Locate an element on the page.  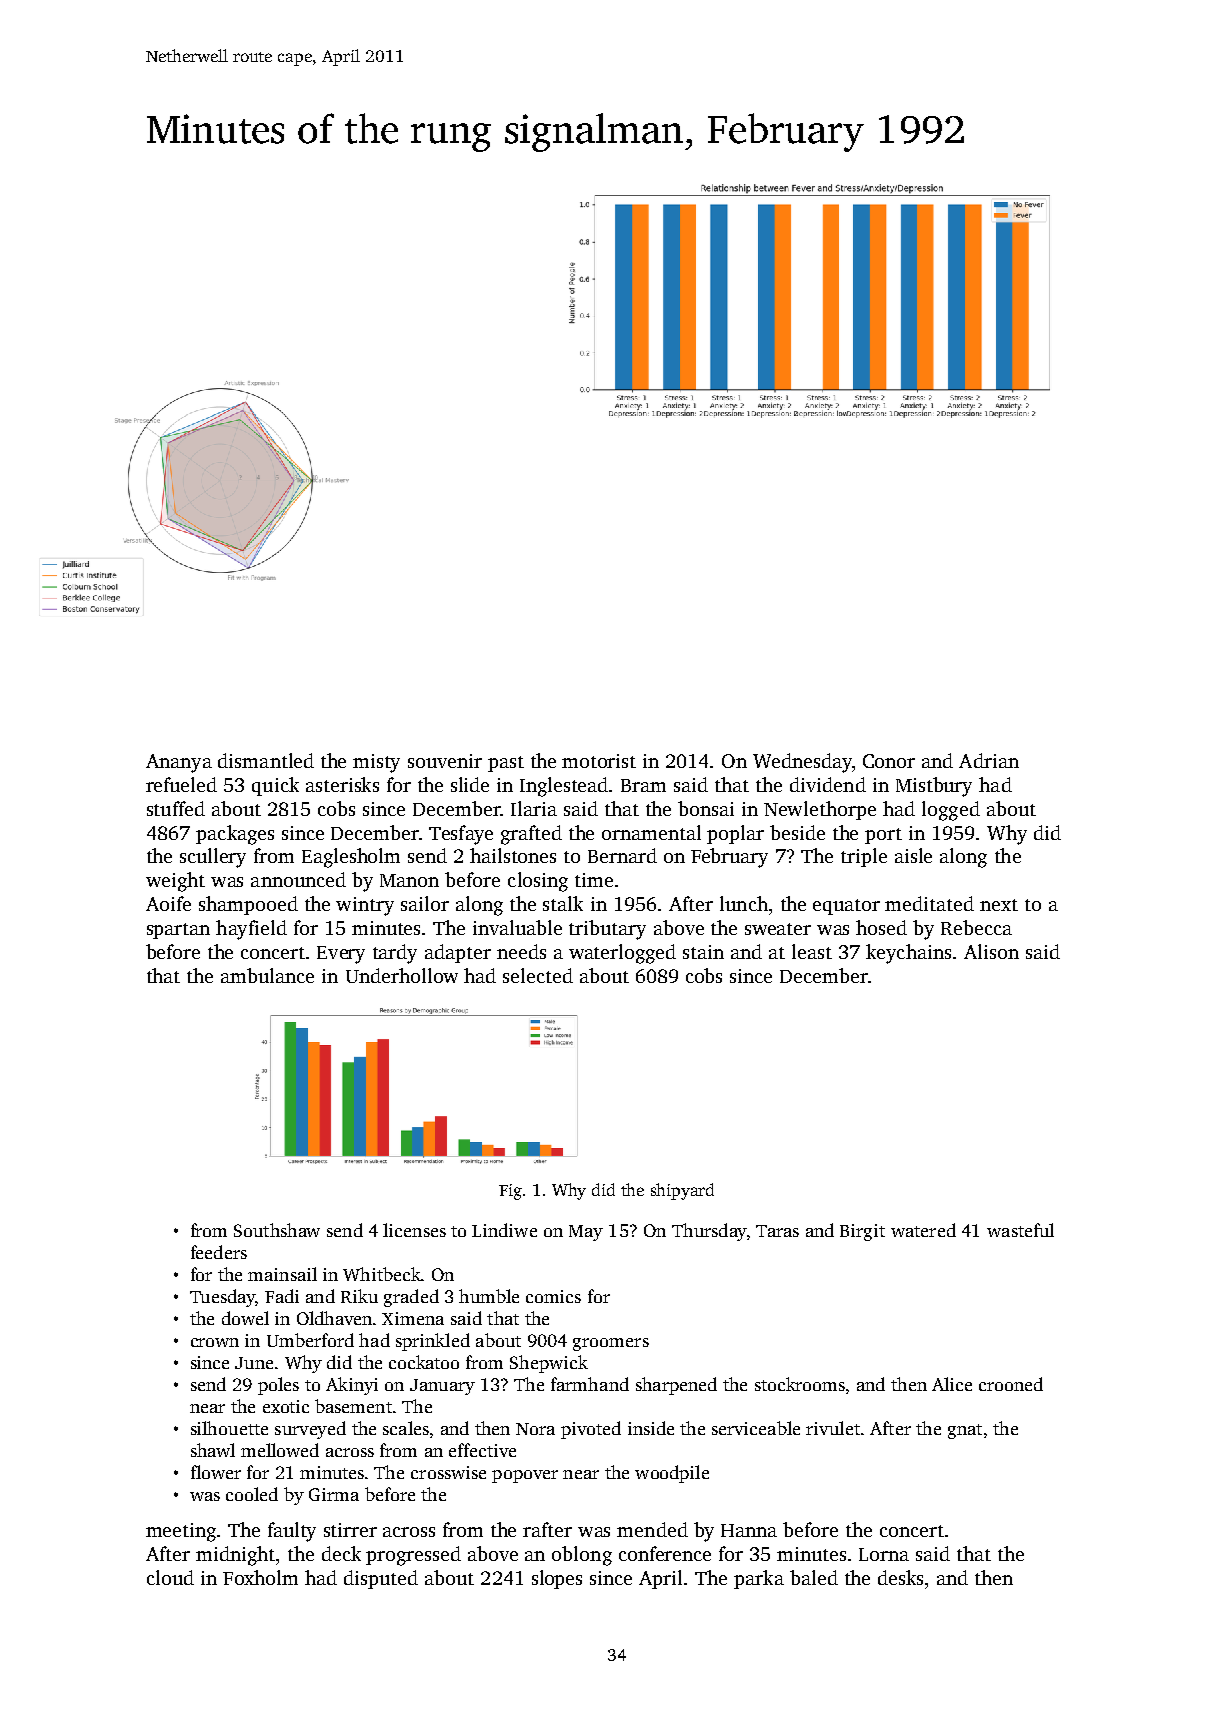
stalk is located at coordinates (563, 903).
